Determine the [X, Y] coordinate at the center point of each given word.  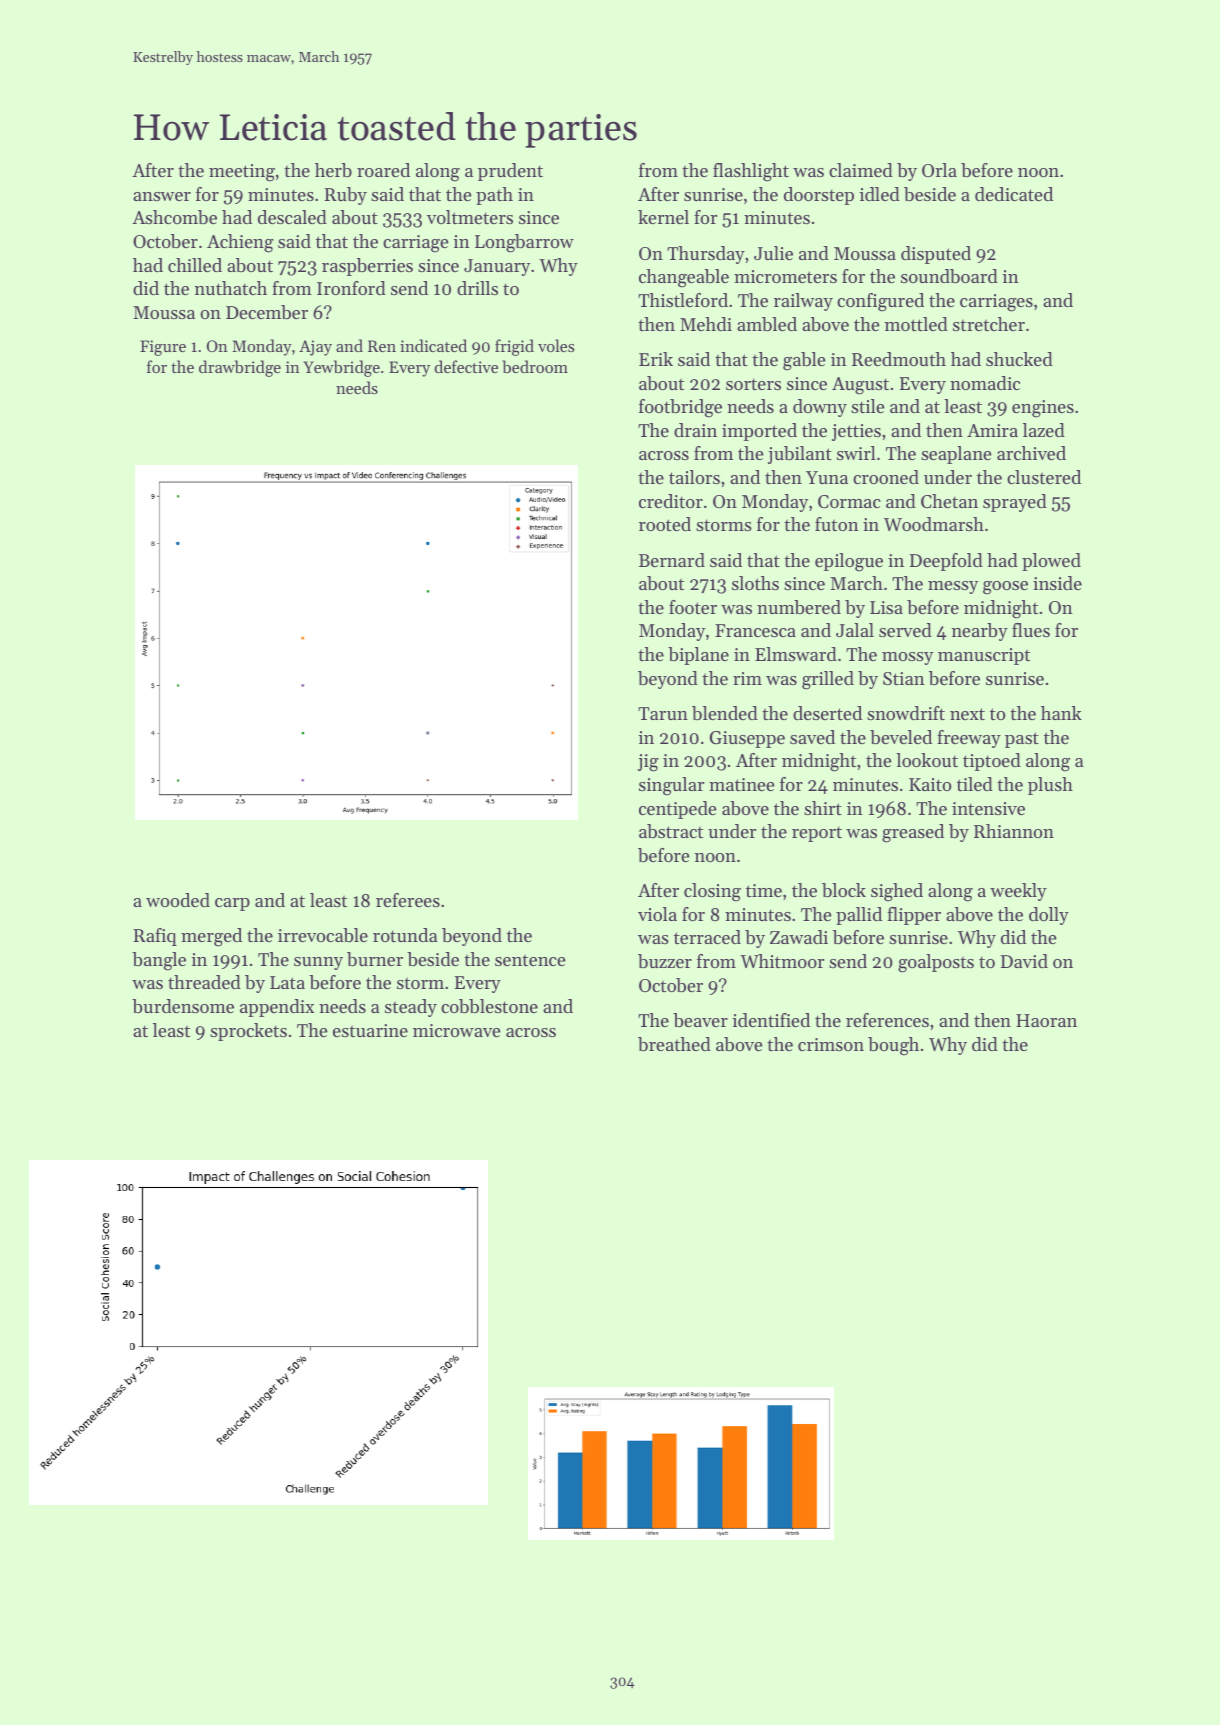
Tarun [663, 713]
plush [1050, 786]
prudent [510, 172]
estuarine [370, 1030]
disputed [936, 255]
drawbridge [240, 368]
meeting [242, 173]
